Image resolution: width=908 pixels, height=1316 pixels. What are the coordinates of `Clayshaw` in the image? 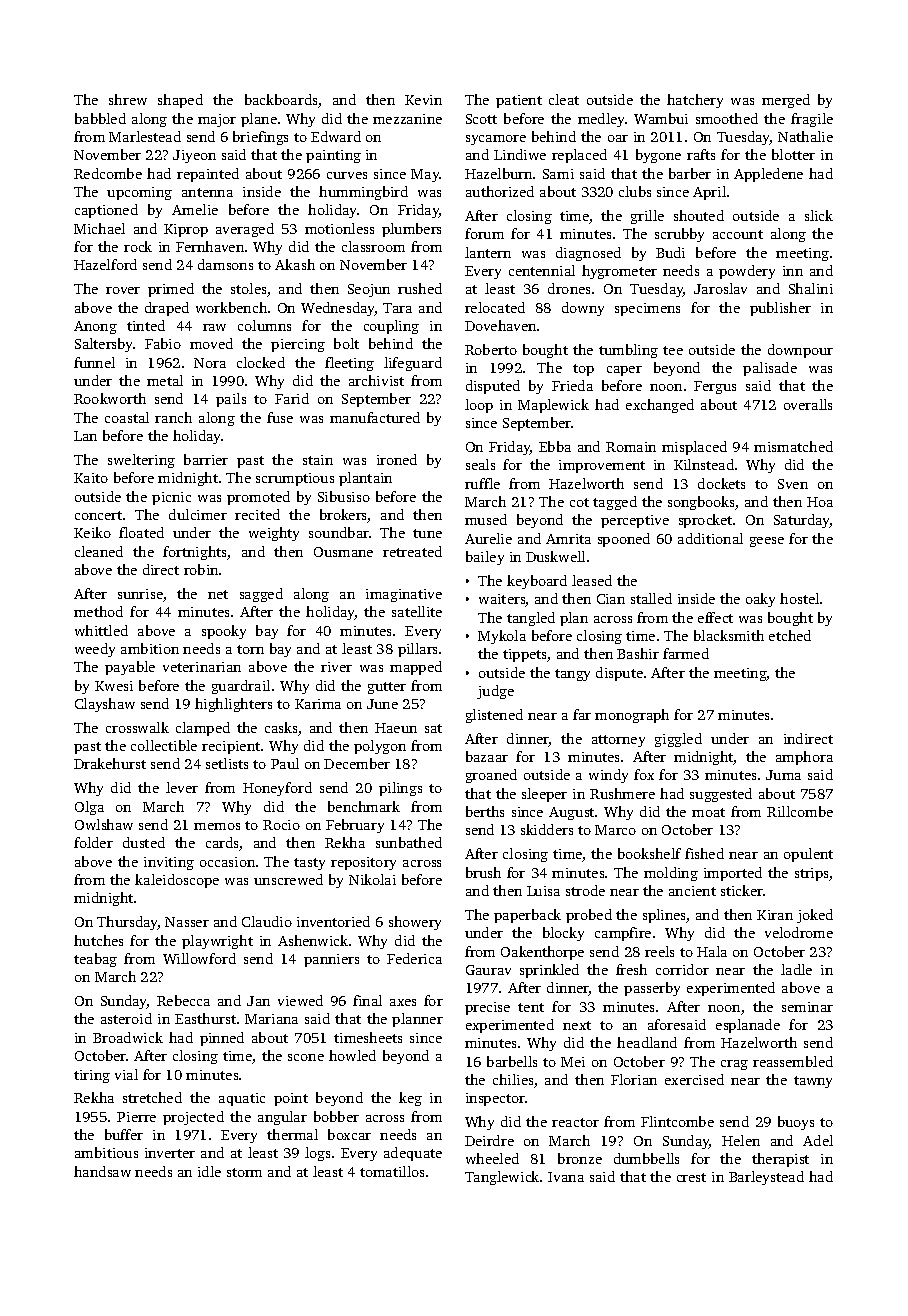 It's located at (105, 705).
